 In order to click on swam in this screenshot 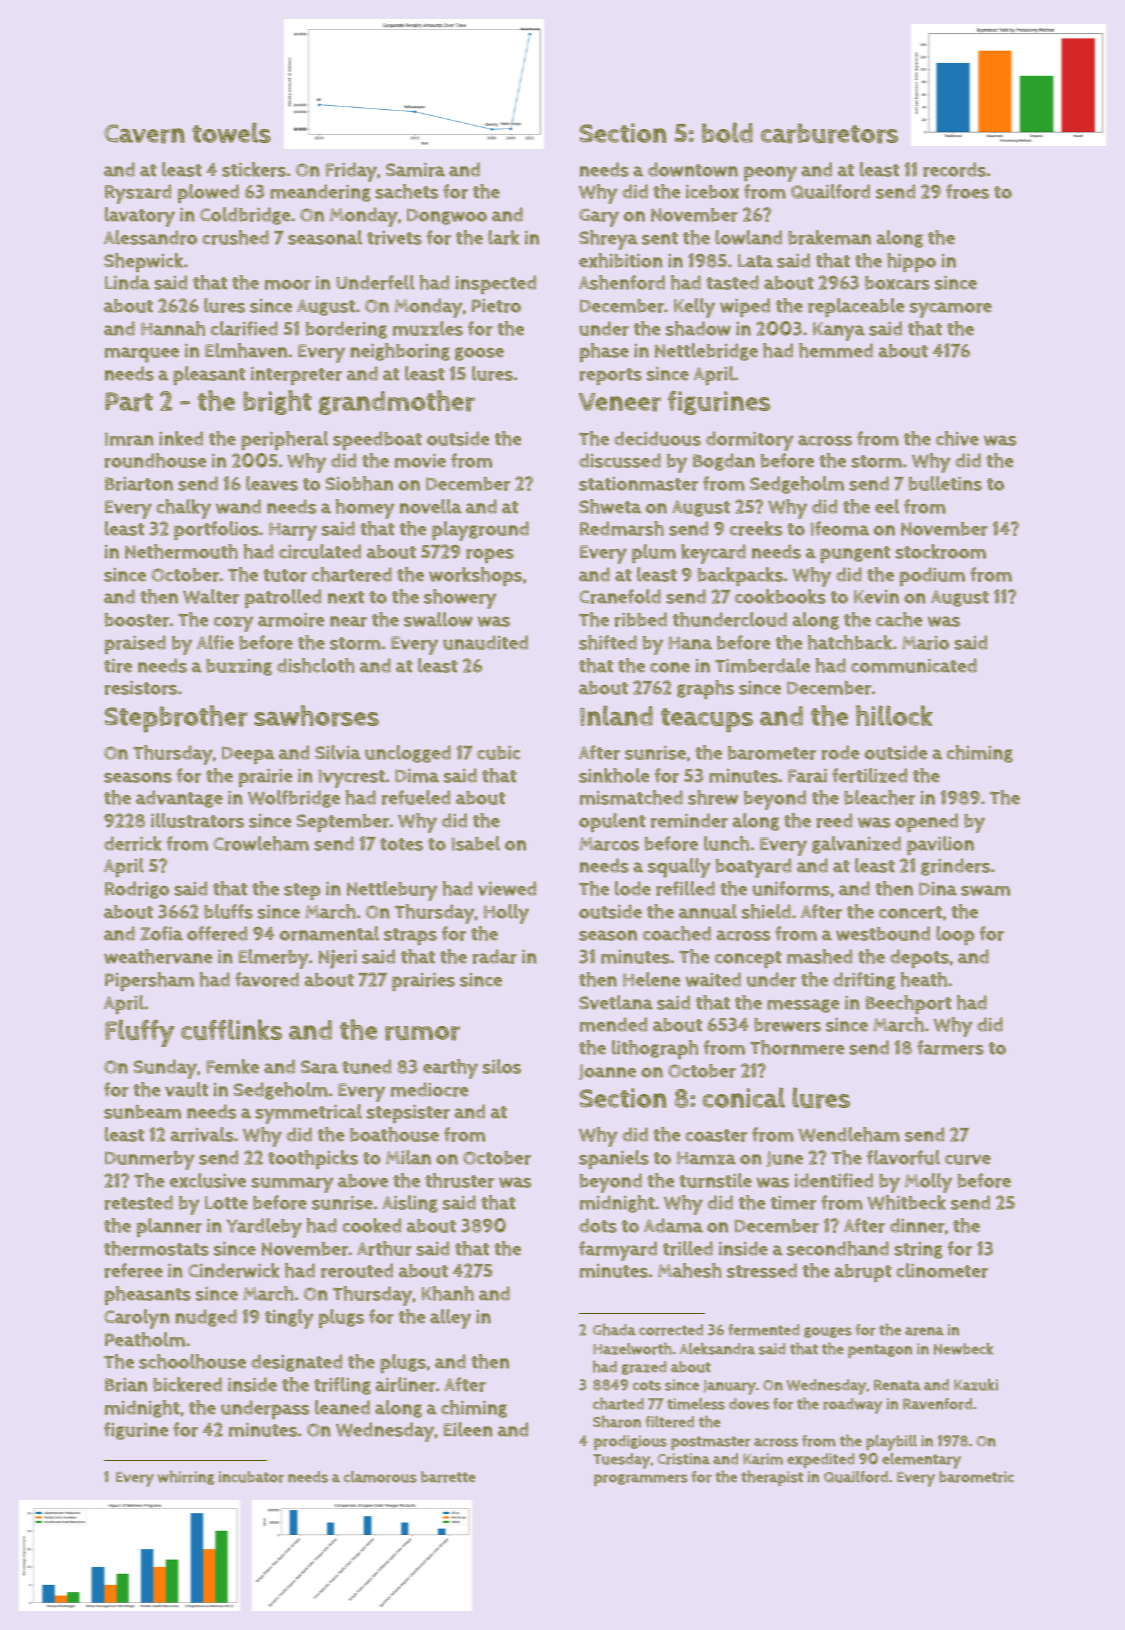, I will do `click(985, 890)`.
